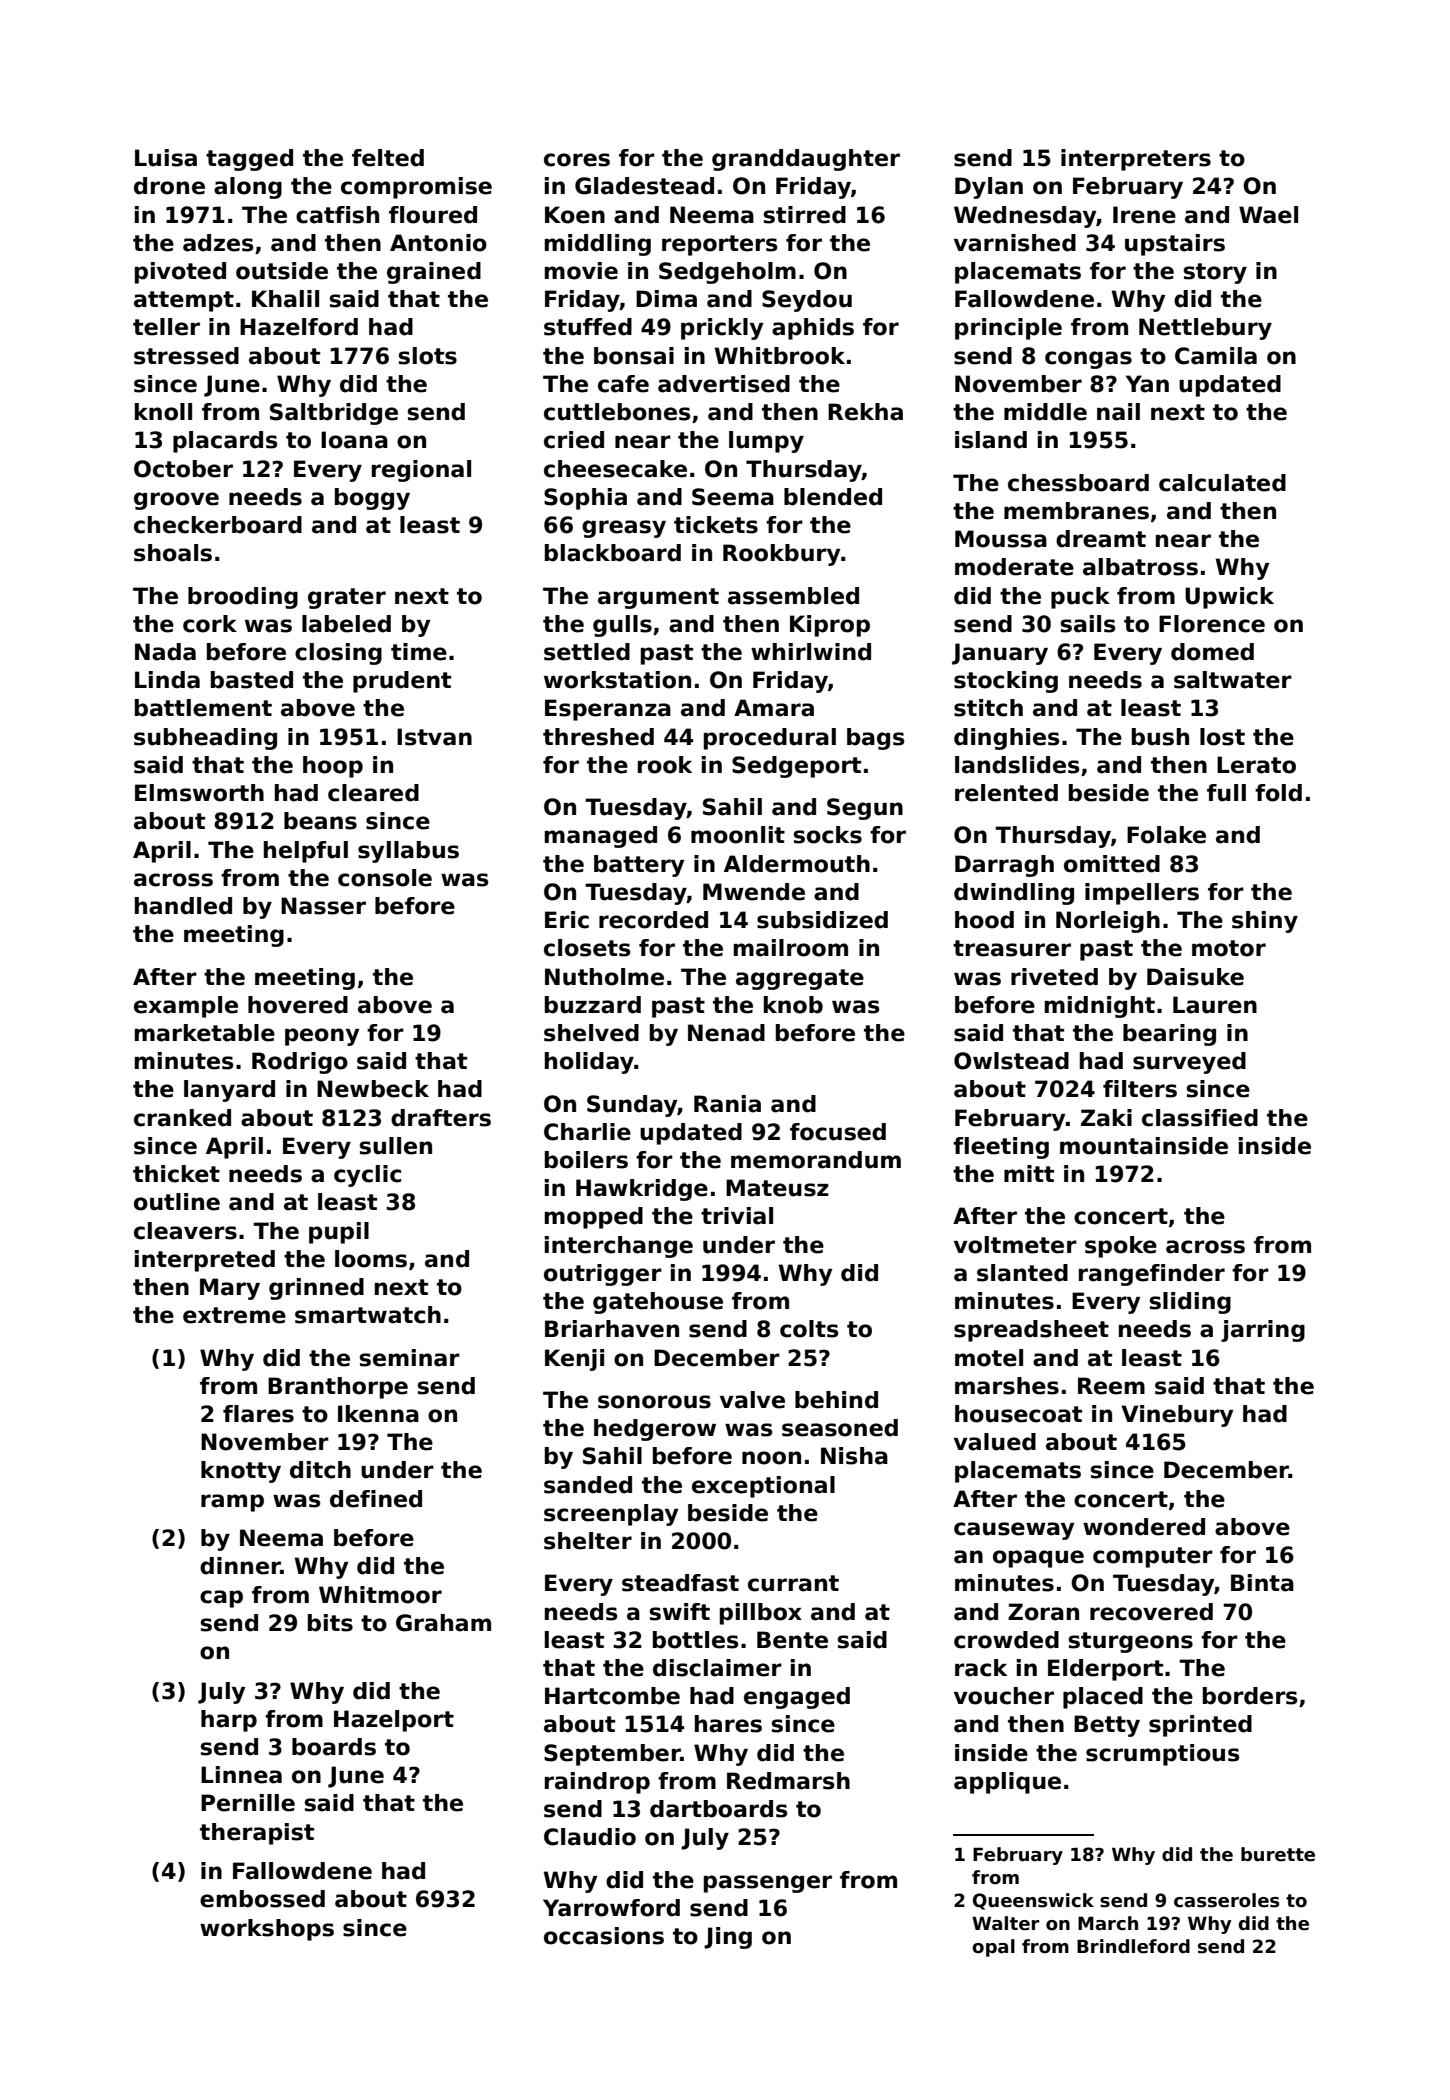 Image resolution: width=1450 pixels, height=2100 pixels. Describe the element at coordinates (577, 160) in the screenshot. I see `cores` at that location.
